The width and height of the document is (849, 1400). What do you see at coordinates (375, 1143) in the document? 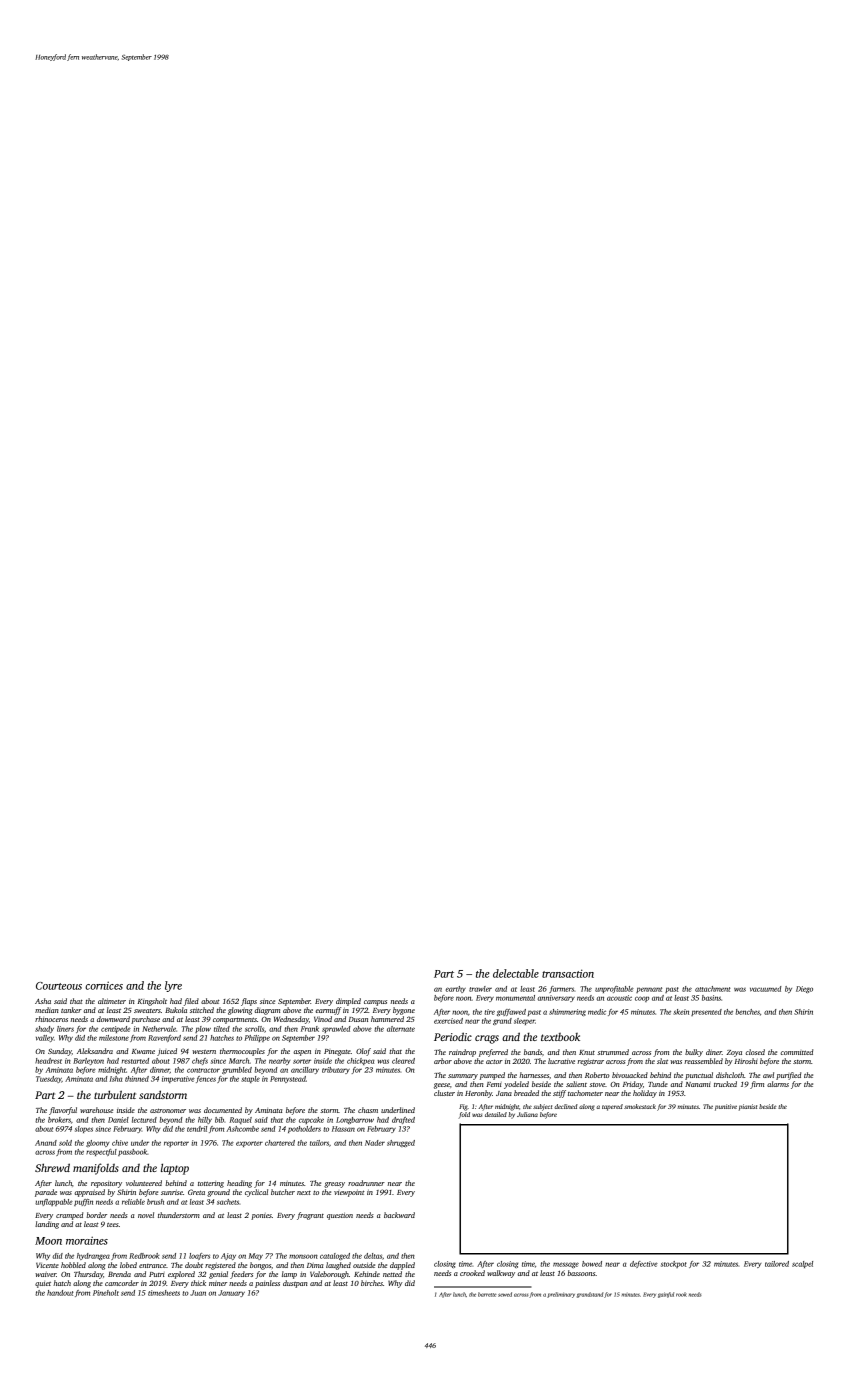
I see `Nader` at bounding box center [375, 1143].
